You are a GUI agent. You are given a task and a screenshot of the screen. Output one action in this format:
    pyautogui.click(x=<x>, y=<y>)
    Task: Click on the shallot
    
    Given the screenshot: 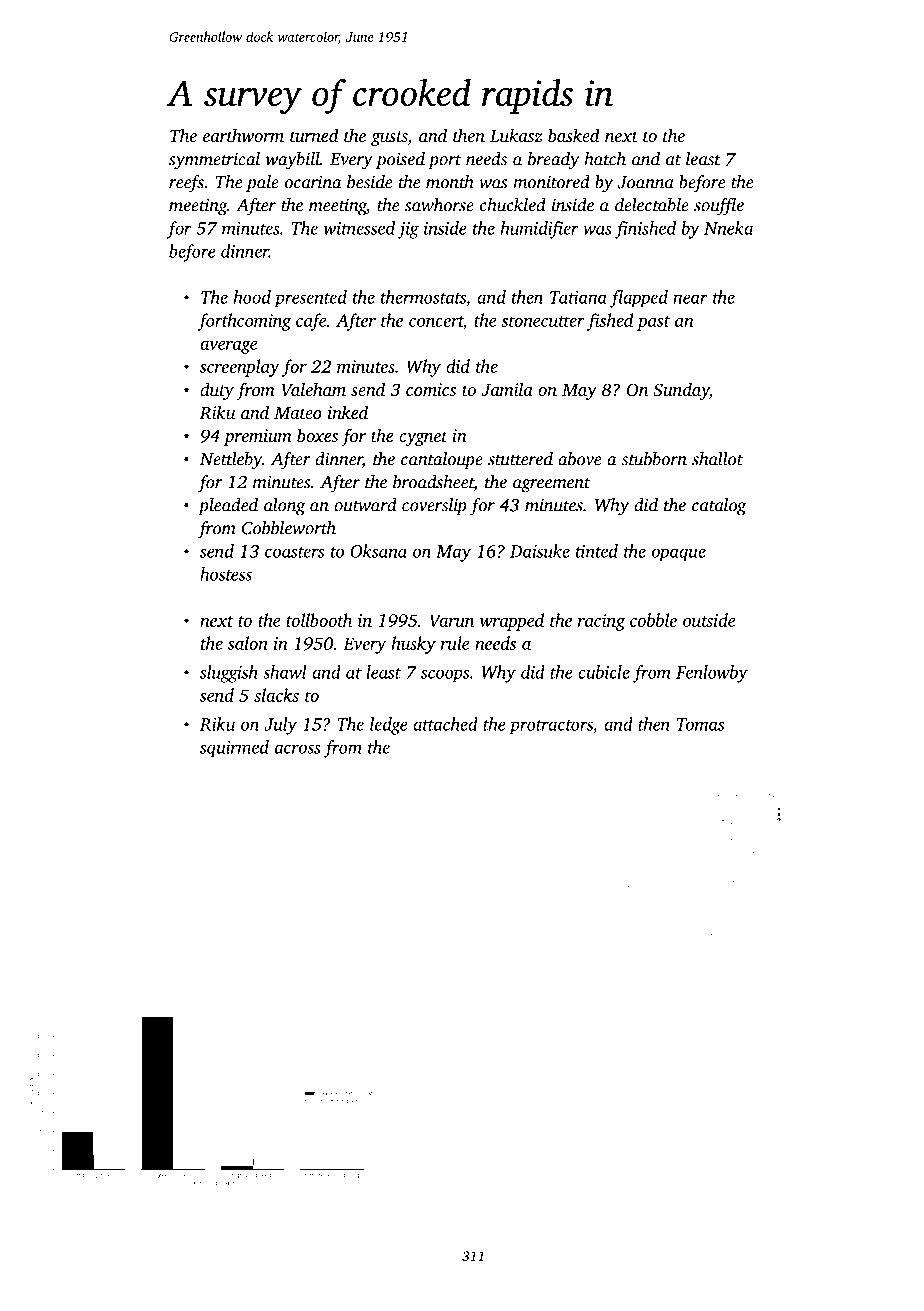 What is the action you would take?
    pyautogui.click(x=717, y=459)
